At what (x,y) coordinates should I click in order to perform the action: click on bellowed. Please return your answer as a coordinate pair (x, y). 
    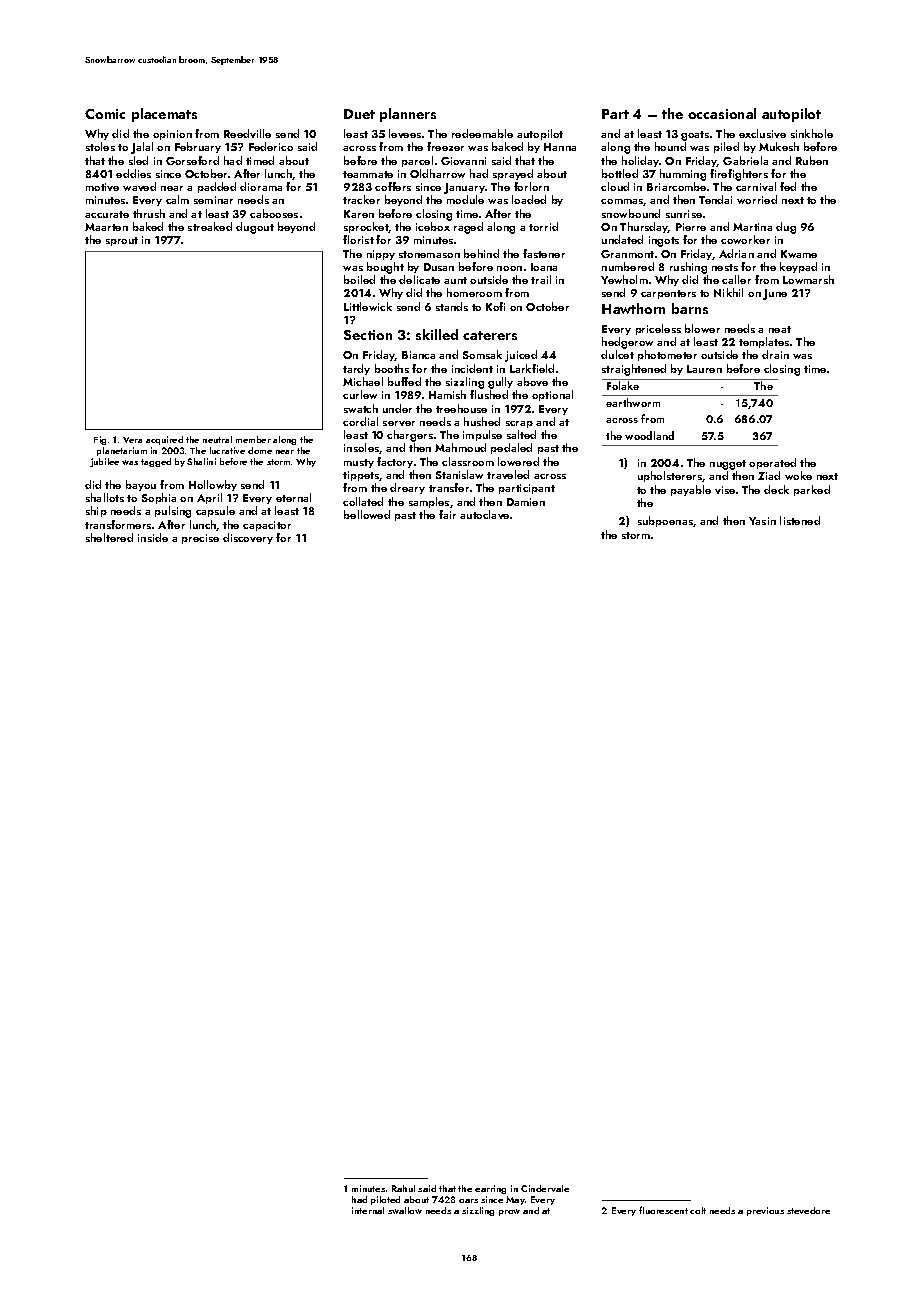
    Looking at the image, I should click on (367, 514).
